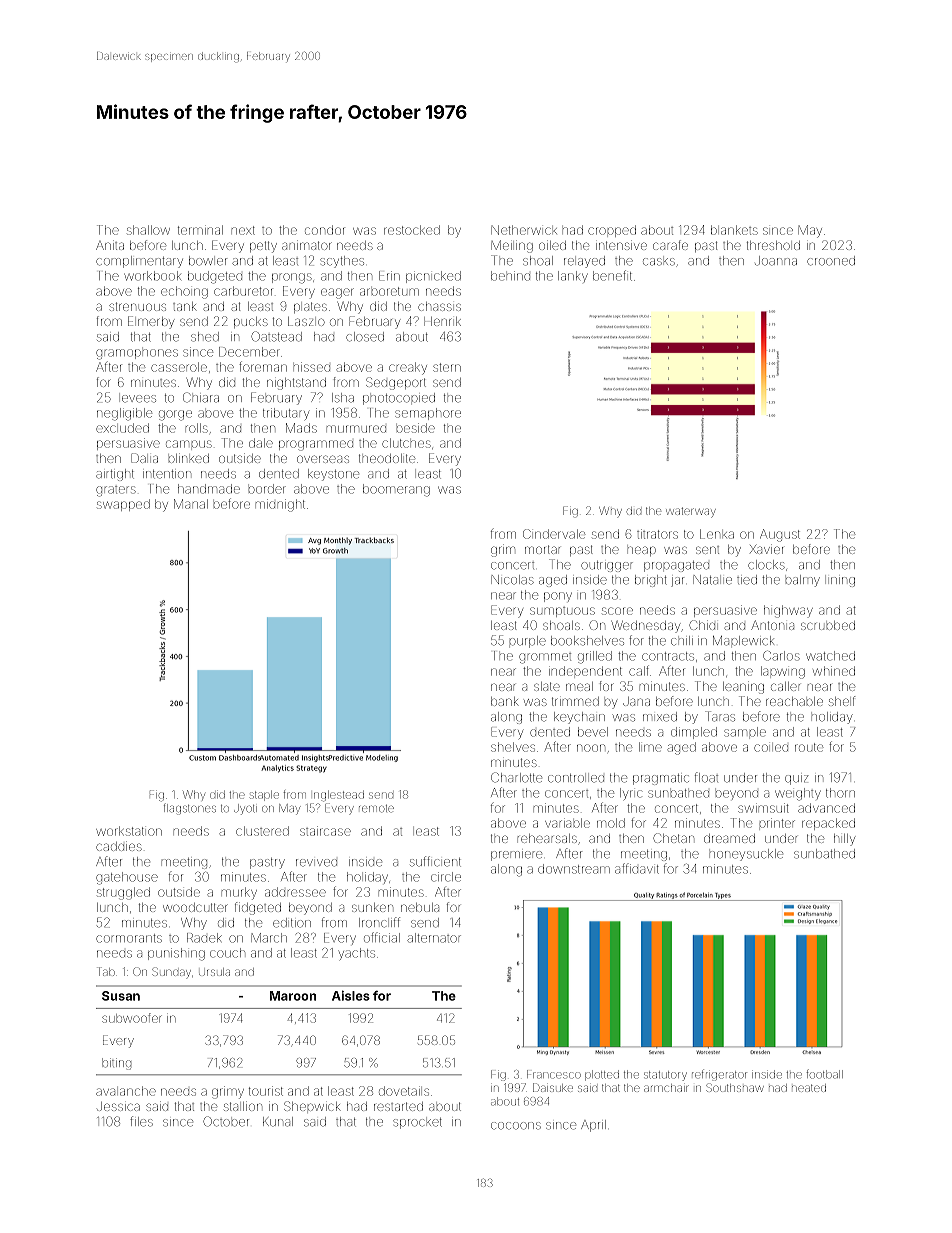  I want to click on staple, so click(264, 796).
